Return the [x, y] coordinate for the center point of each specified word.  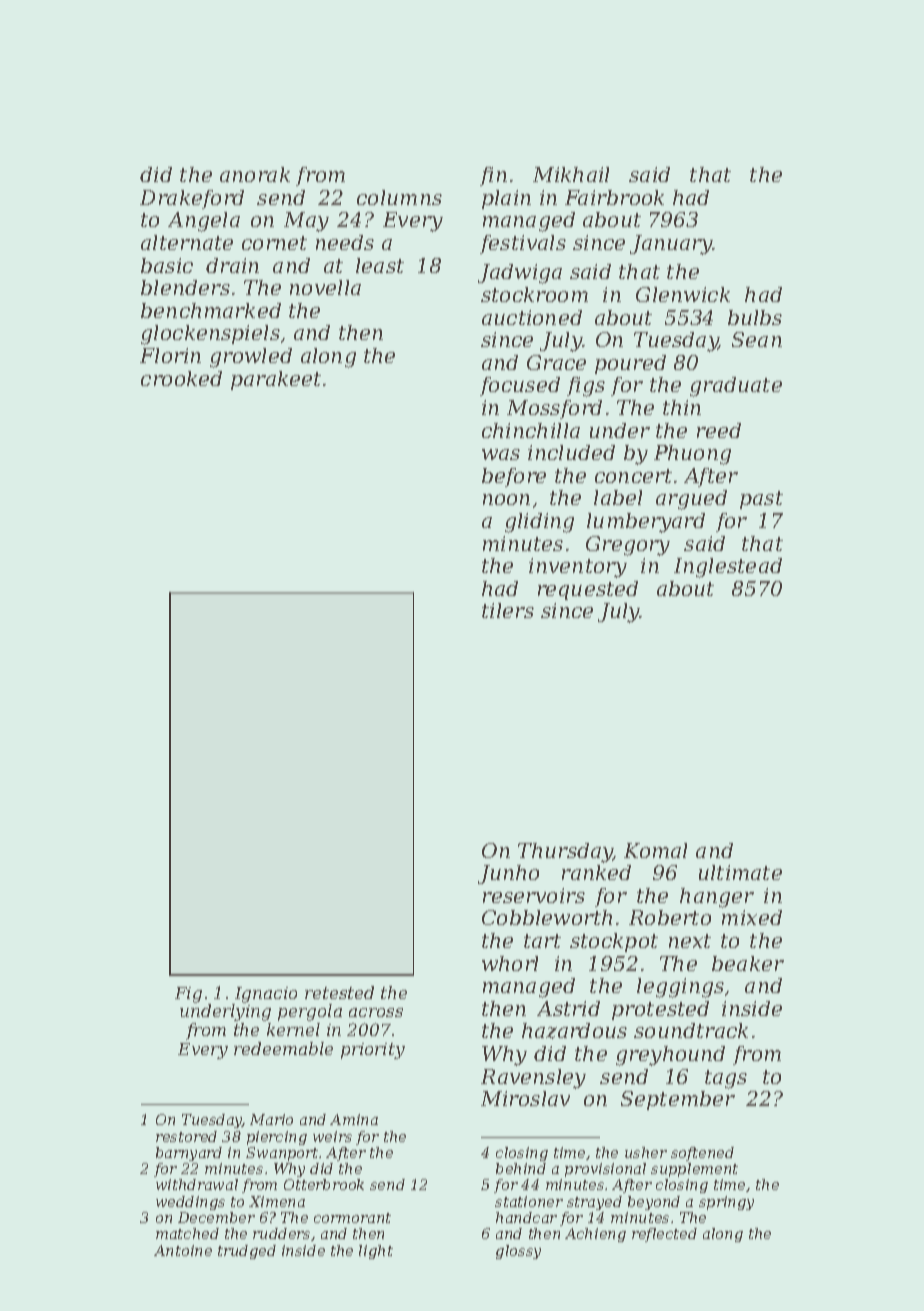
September [678, 1100]
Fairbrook [614, 197]
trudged [247, 1252]
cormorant [352, 1218]
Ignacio [266, 995]
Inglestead [728, 568]
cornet [274, 243]
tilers [508, 610]
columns [399, 197]
